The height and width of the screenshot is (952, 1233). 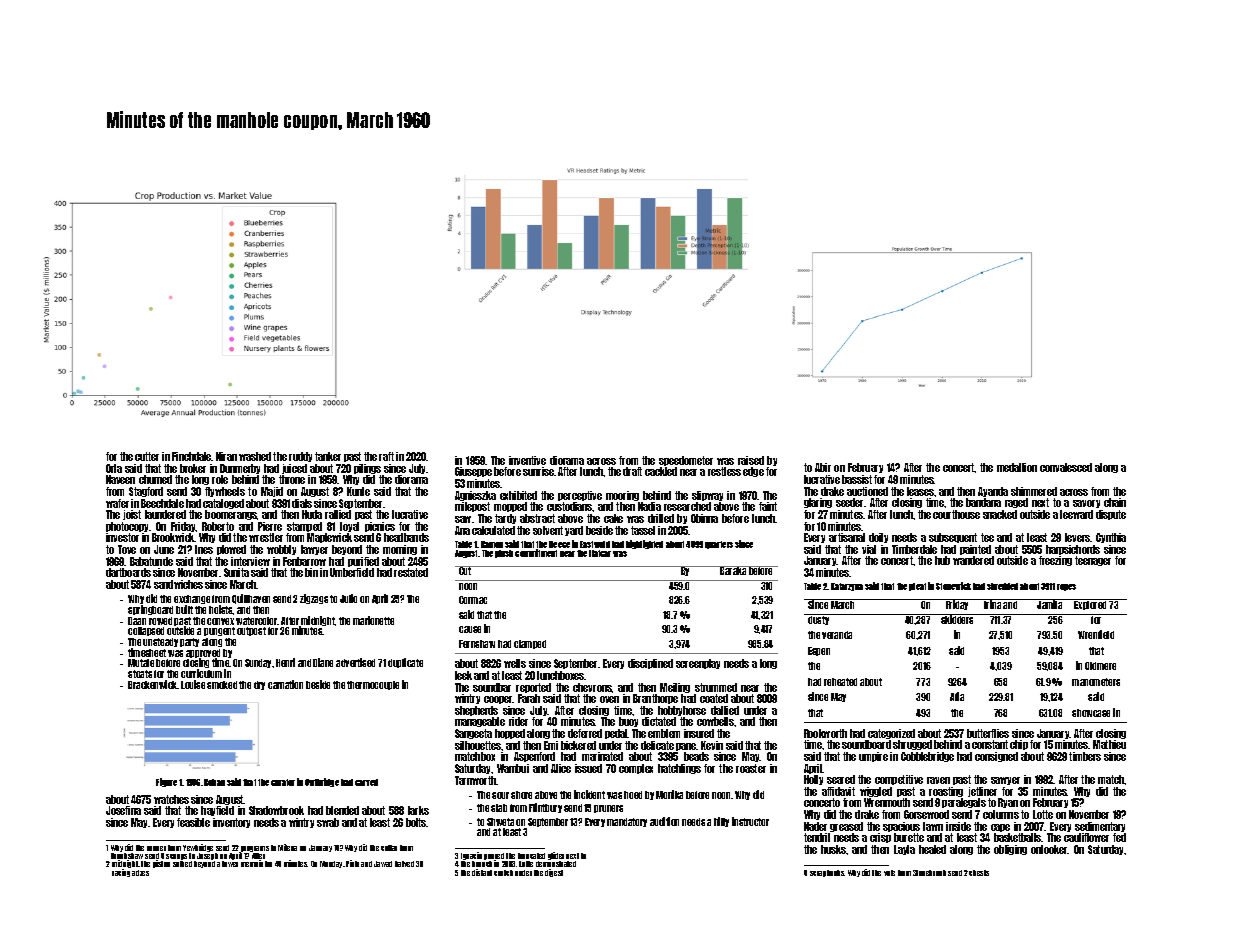 What do you see at coordinates (411, 572) in the screenshot?
I see `restated` at bounding box center [411, 572].
